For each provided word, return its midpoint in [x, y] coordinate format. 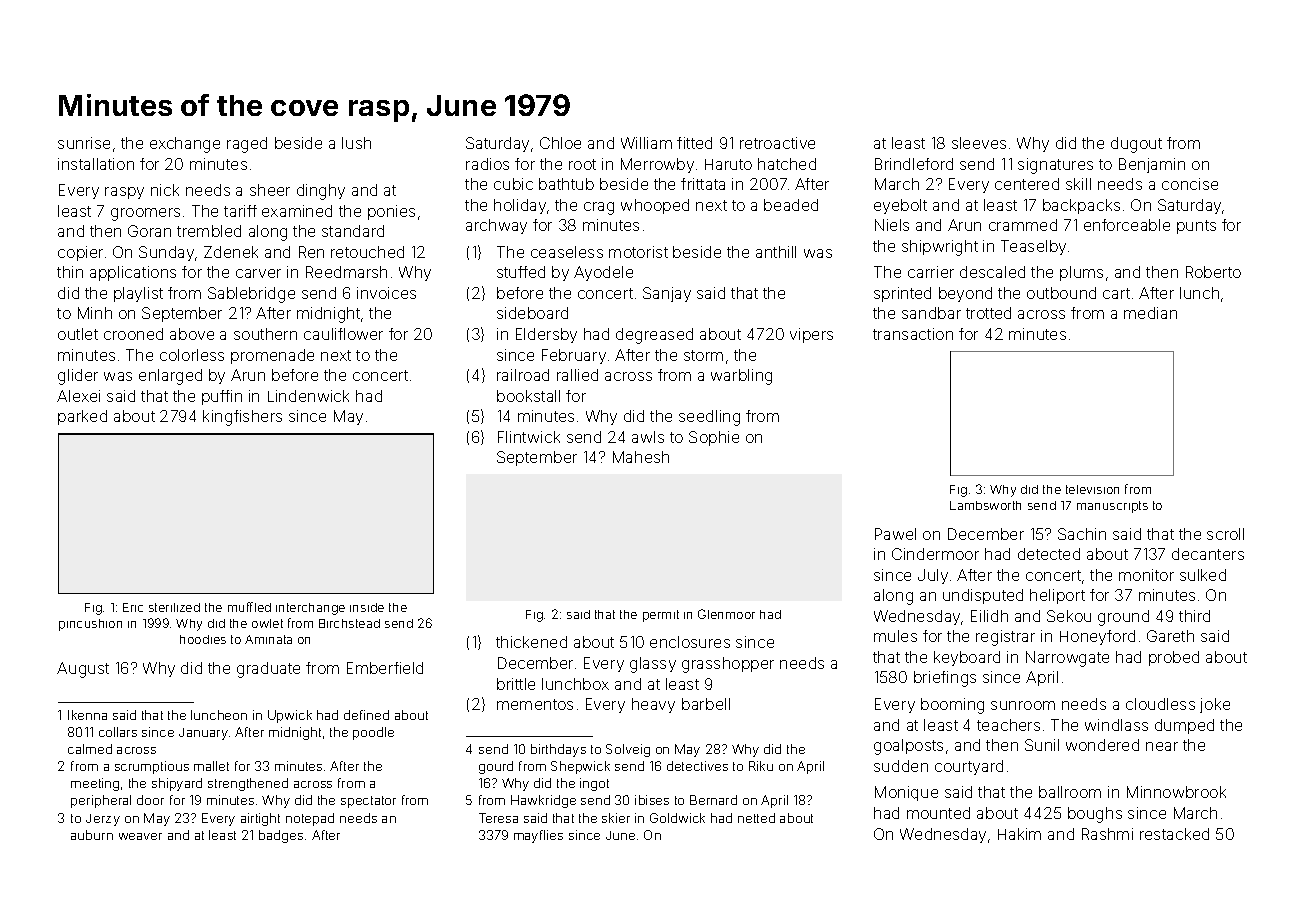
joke [1215, 705]
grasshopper [728, 665]
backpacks [1081, 206]
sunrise [84, 143]
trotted [988, 313]
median [1150, 313]
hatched [787, 164]
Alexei [78, 396]
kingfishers [242, 418]
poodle [373, 733]
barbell [706, 704]
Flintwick [529, 437]
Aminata [268, 639]
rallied [577, 375]
